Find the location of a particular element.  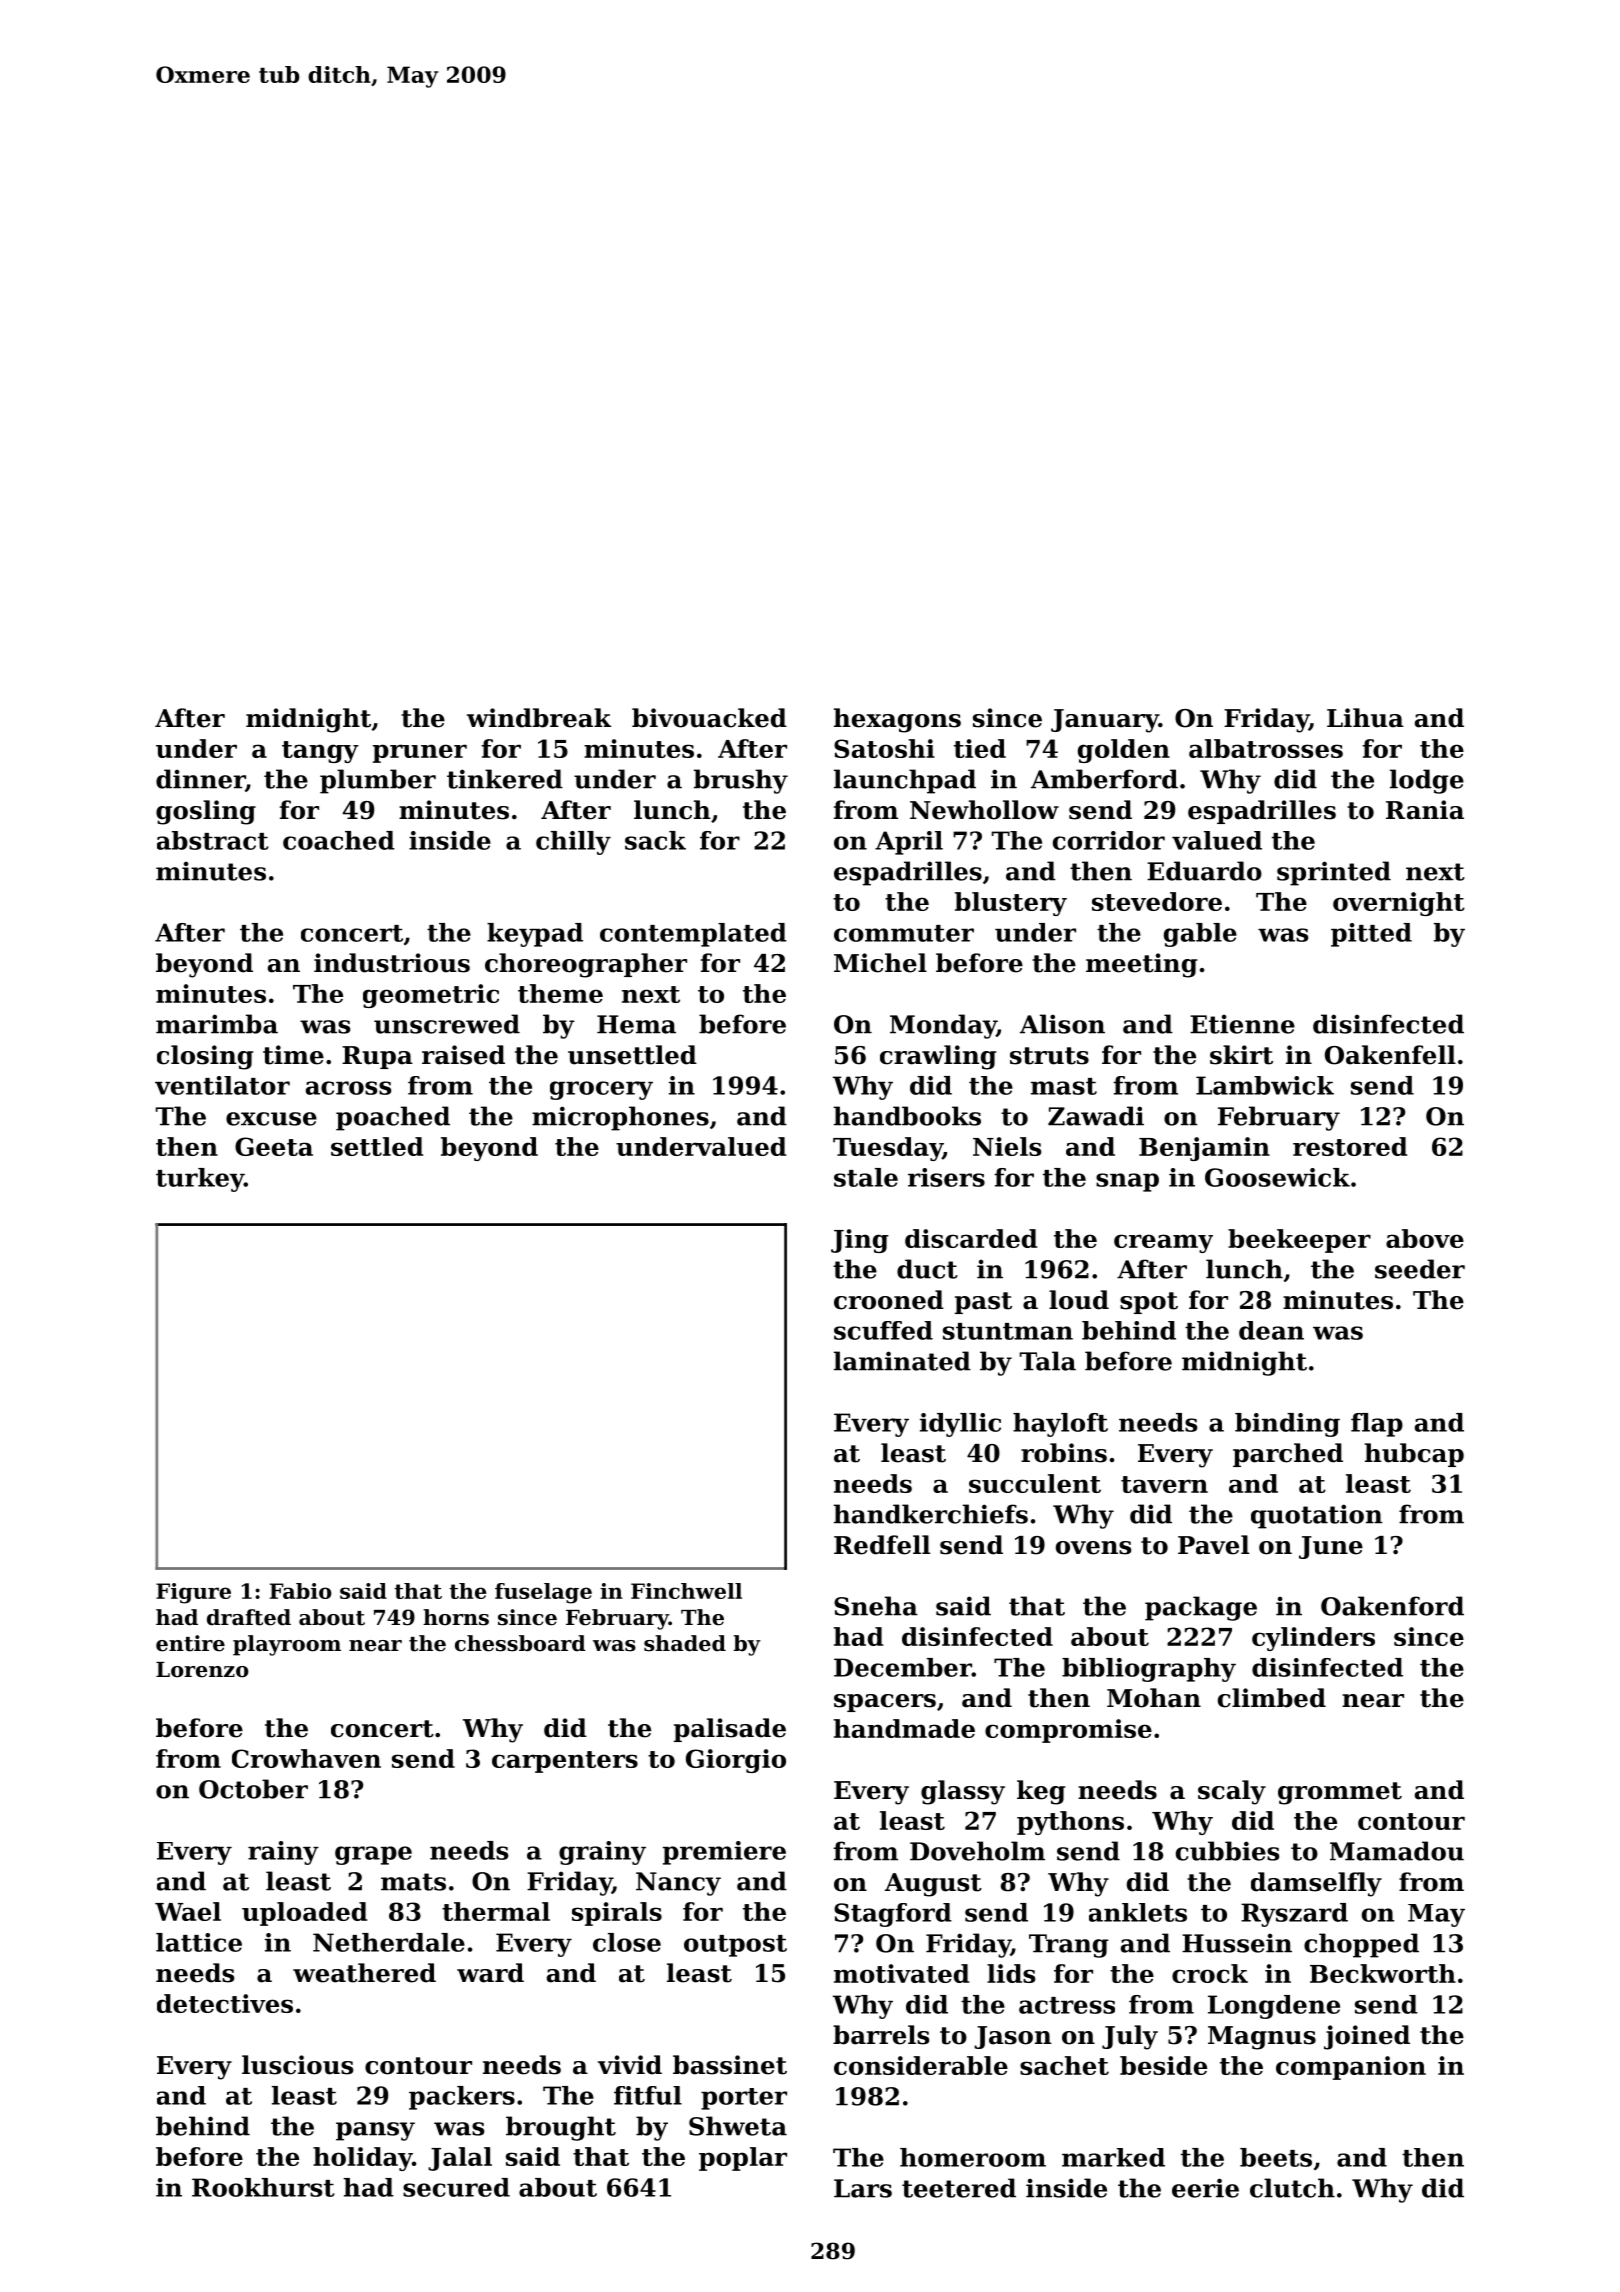

detectives is located at coordinates (225, 2003).
